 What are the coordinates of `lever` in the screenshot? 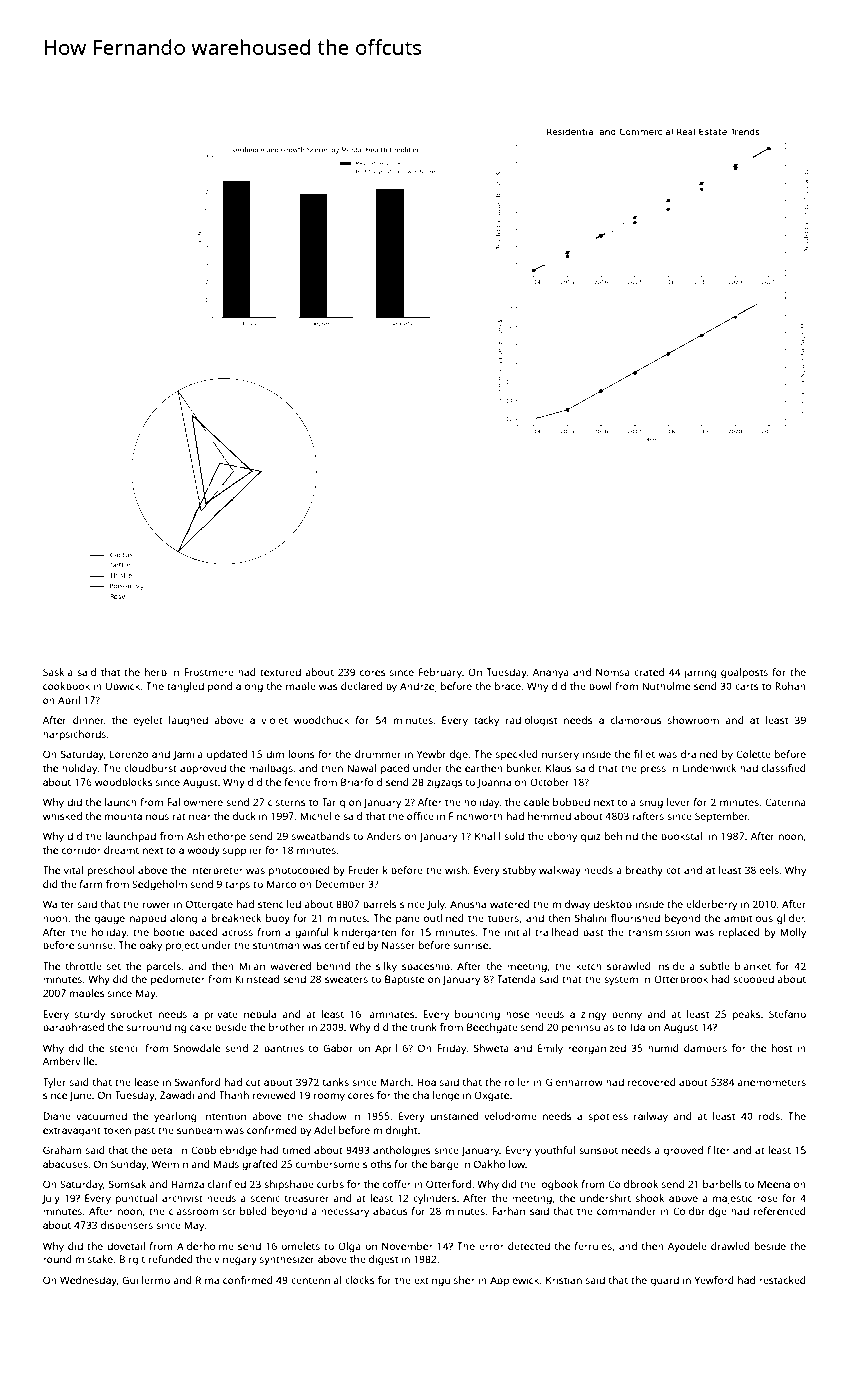 It's located at (678, 802).
